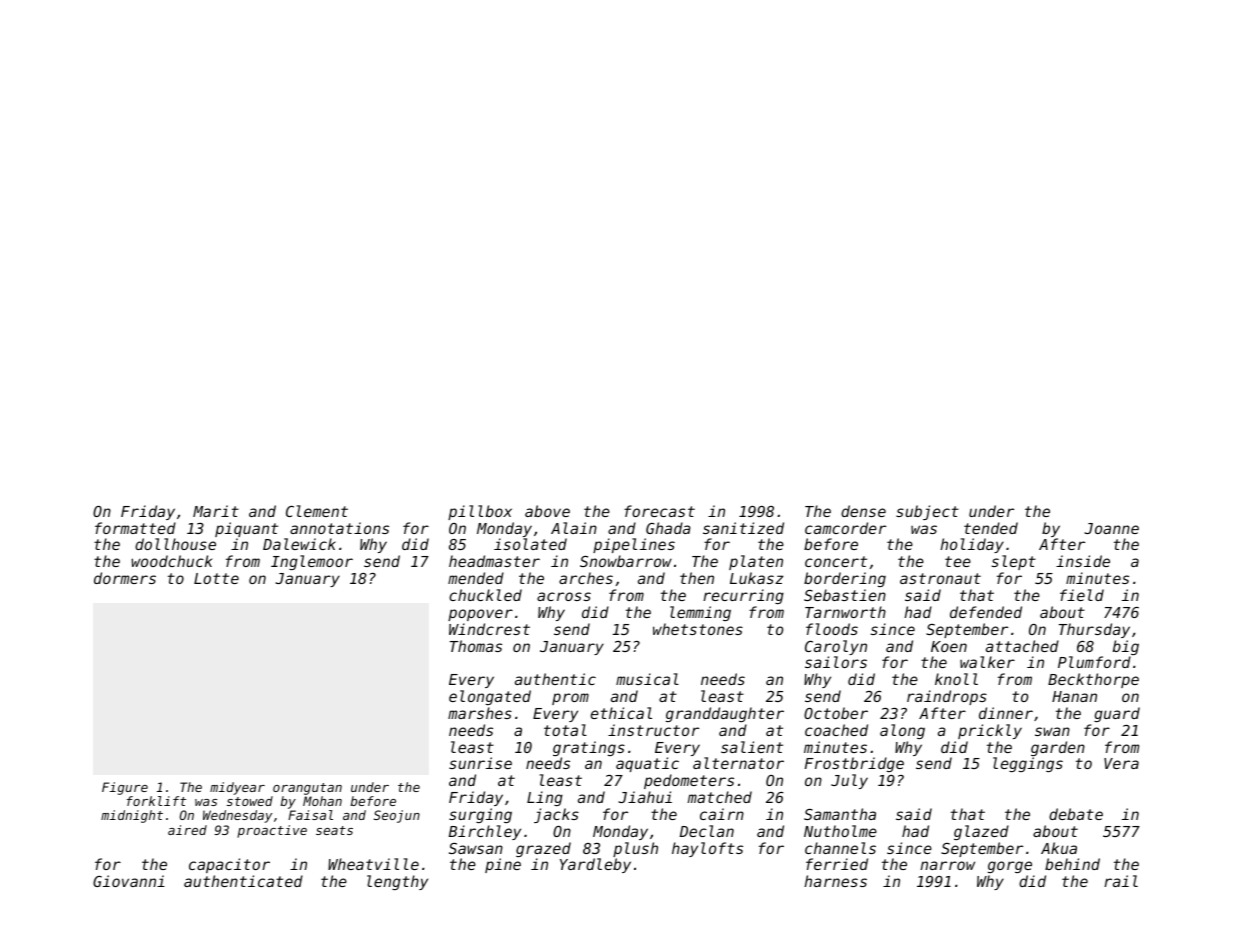  I want to click on Hanan, so click(1074, 696).
